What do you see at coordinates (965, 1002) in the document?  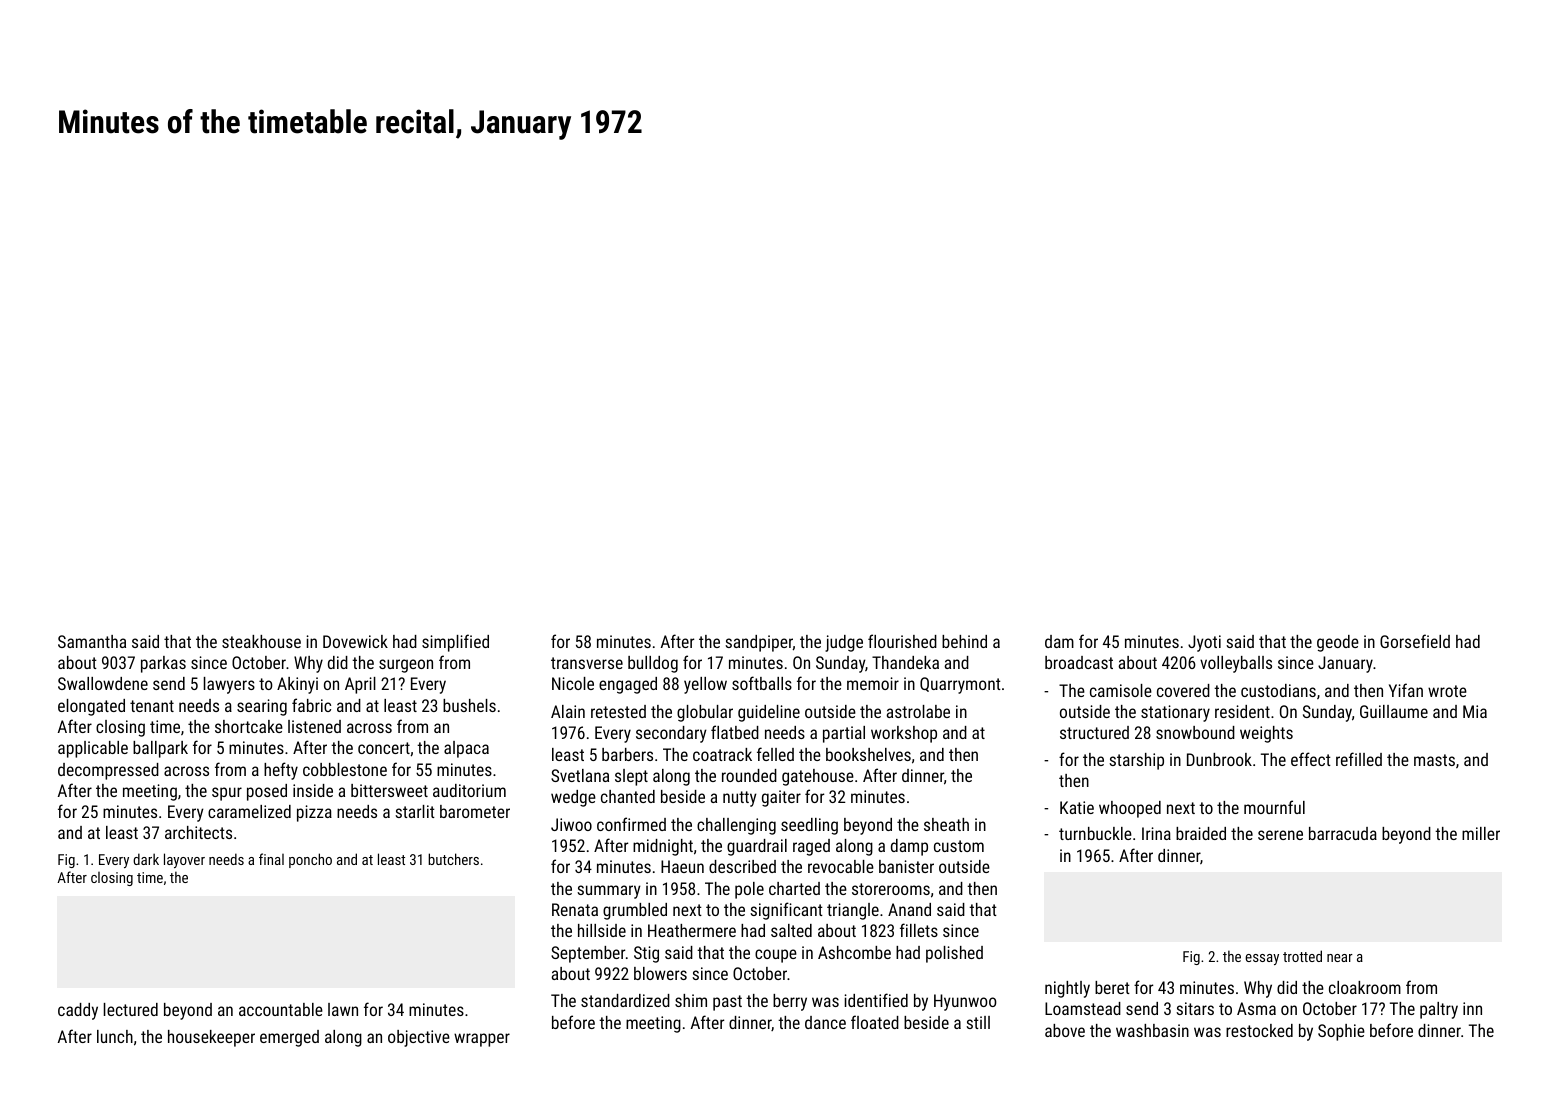 I see `Hyunwoo` at bounding box center [965, 1002].
